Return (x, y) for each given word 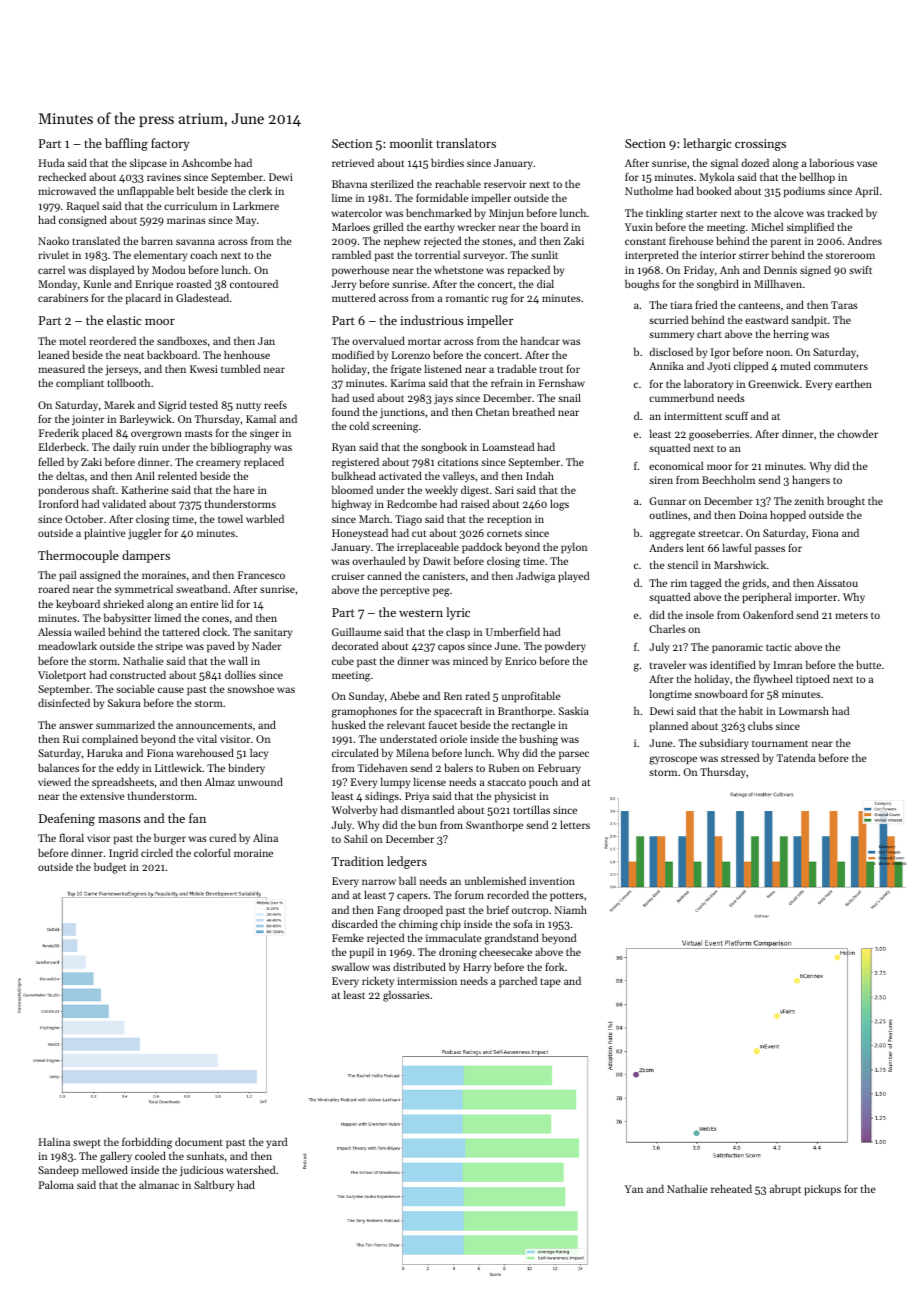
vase (867, 164)
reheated (731, 1188)
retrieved (353, 162)
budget (110, 868)
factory (170, 144)
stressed (740, 758)
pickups (822, 1190)
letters (575, 824)
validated (124, 503)
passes (770, 550)
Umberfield (513, 631)
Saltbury (214, 1186)
